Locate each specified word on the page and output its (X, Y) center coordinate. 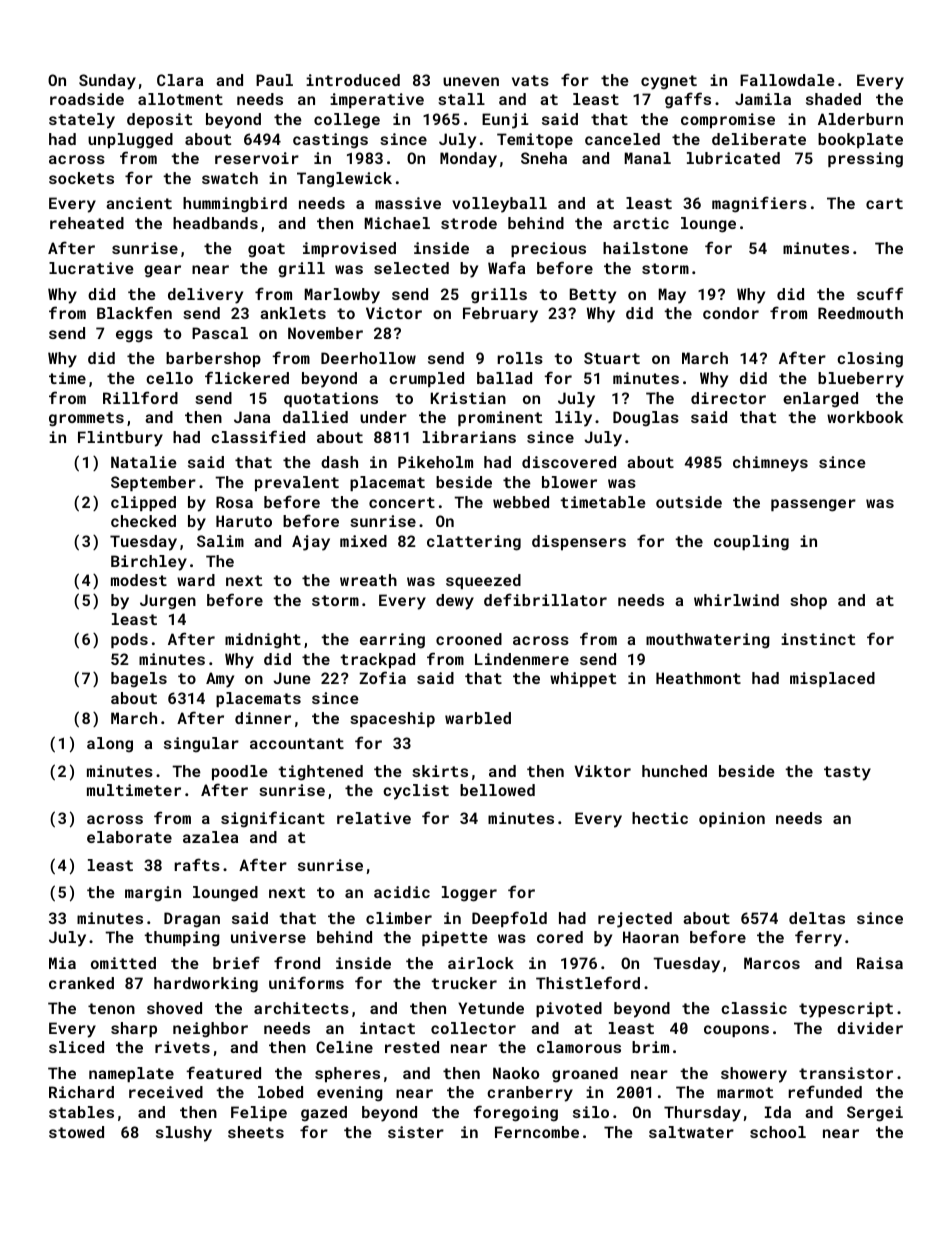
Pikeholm (435, 462)
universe (268, 937)
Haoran (651, 937)
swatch (230, 178)
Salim (220, 541)
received (166, 1092)
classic (754, 1008)
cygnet (669, 82)
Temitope (535, 140)
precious (548, 249)
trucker (464, 983)
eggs (134, 336)
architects (301, 1008)
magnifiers (759, 204)
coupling (751, 543)
